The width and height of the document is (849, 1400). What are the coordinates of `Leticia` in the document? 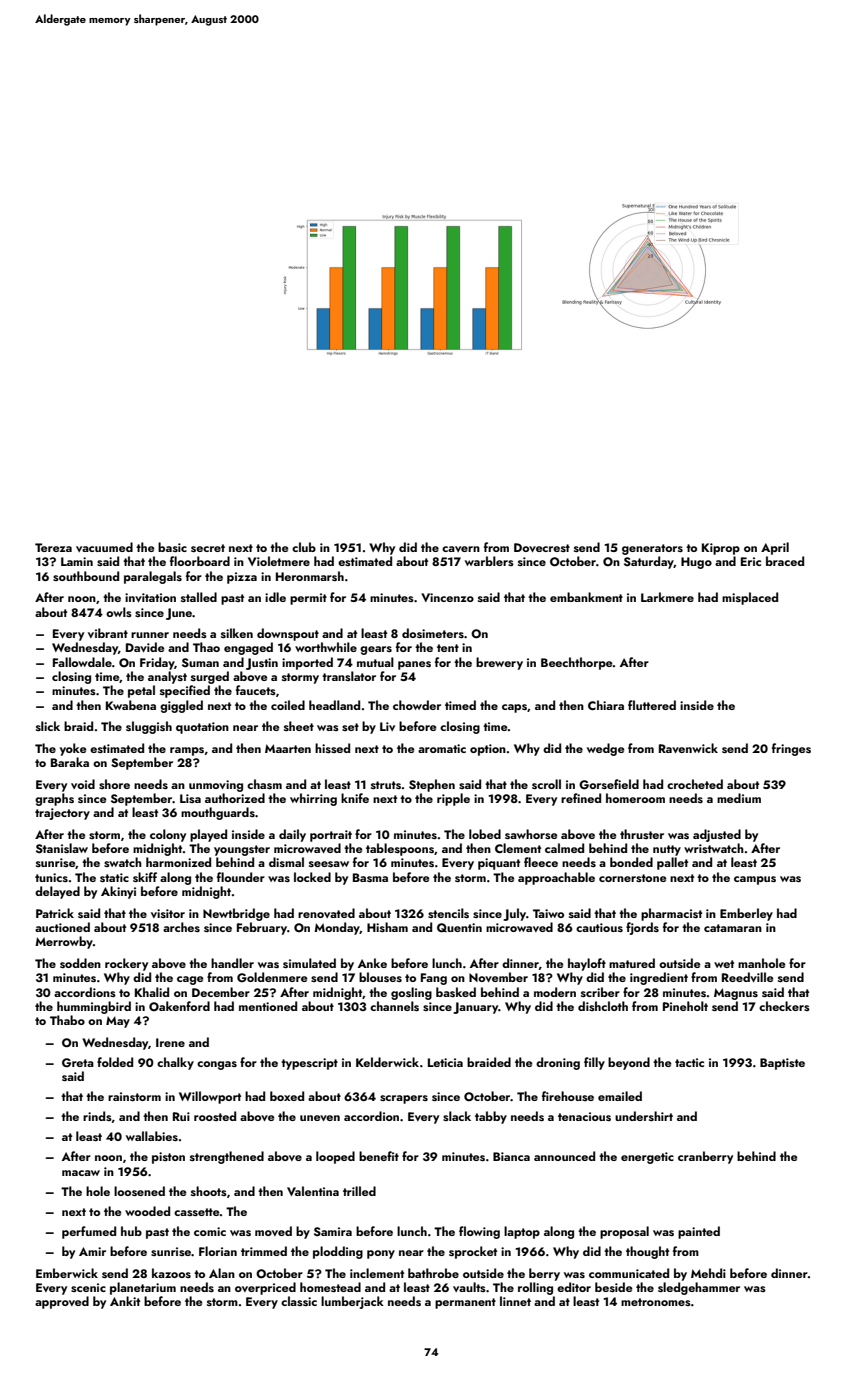 It's located at (445, 1062).
